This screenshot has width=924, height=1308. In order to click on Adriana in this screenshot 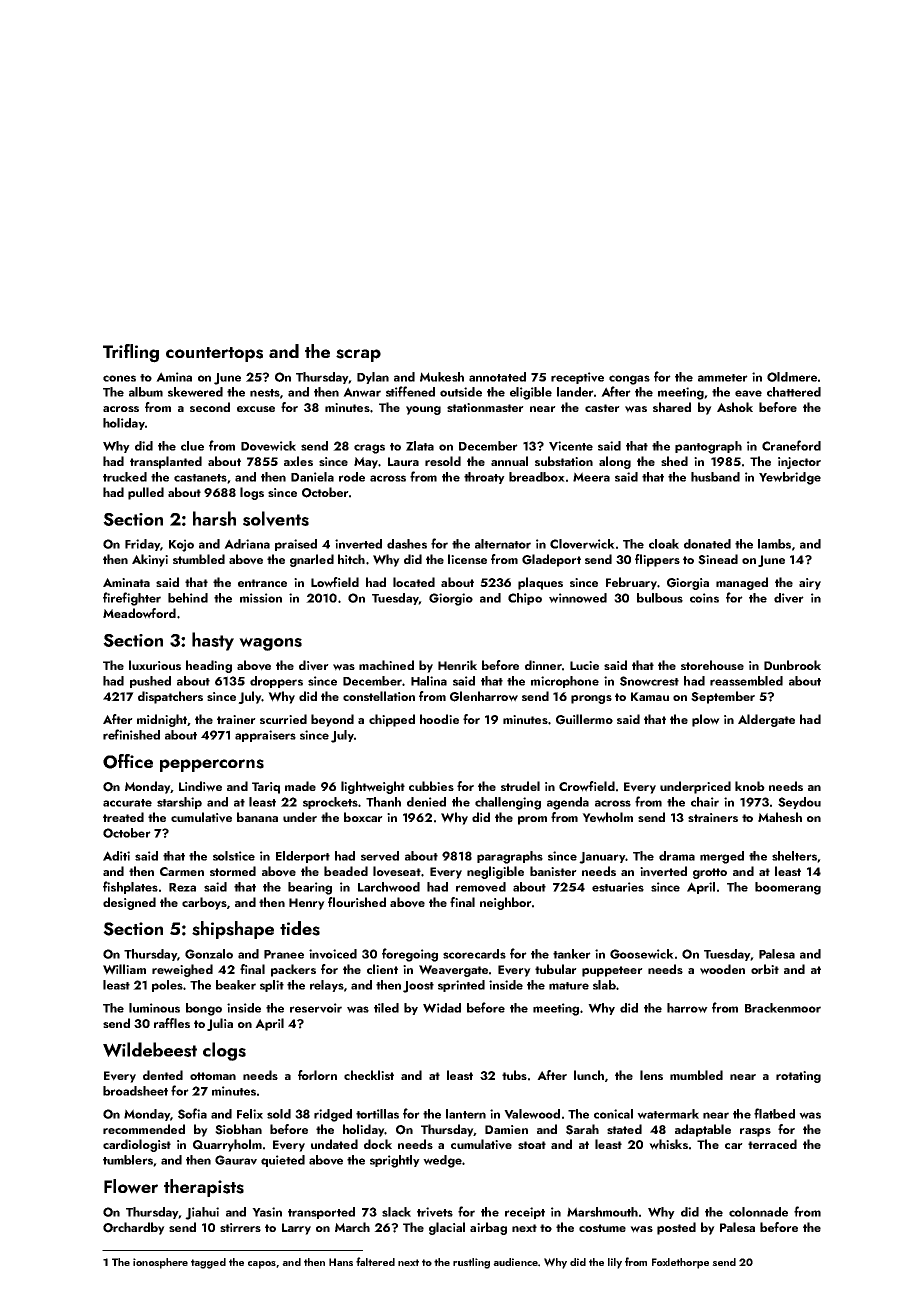, I will do `click(247, 544)`.
